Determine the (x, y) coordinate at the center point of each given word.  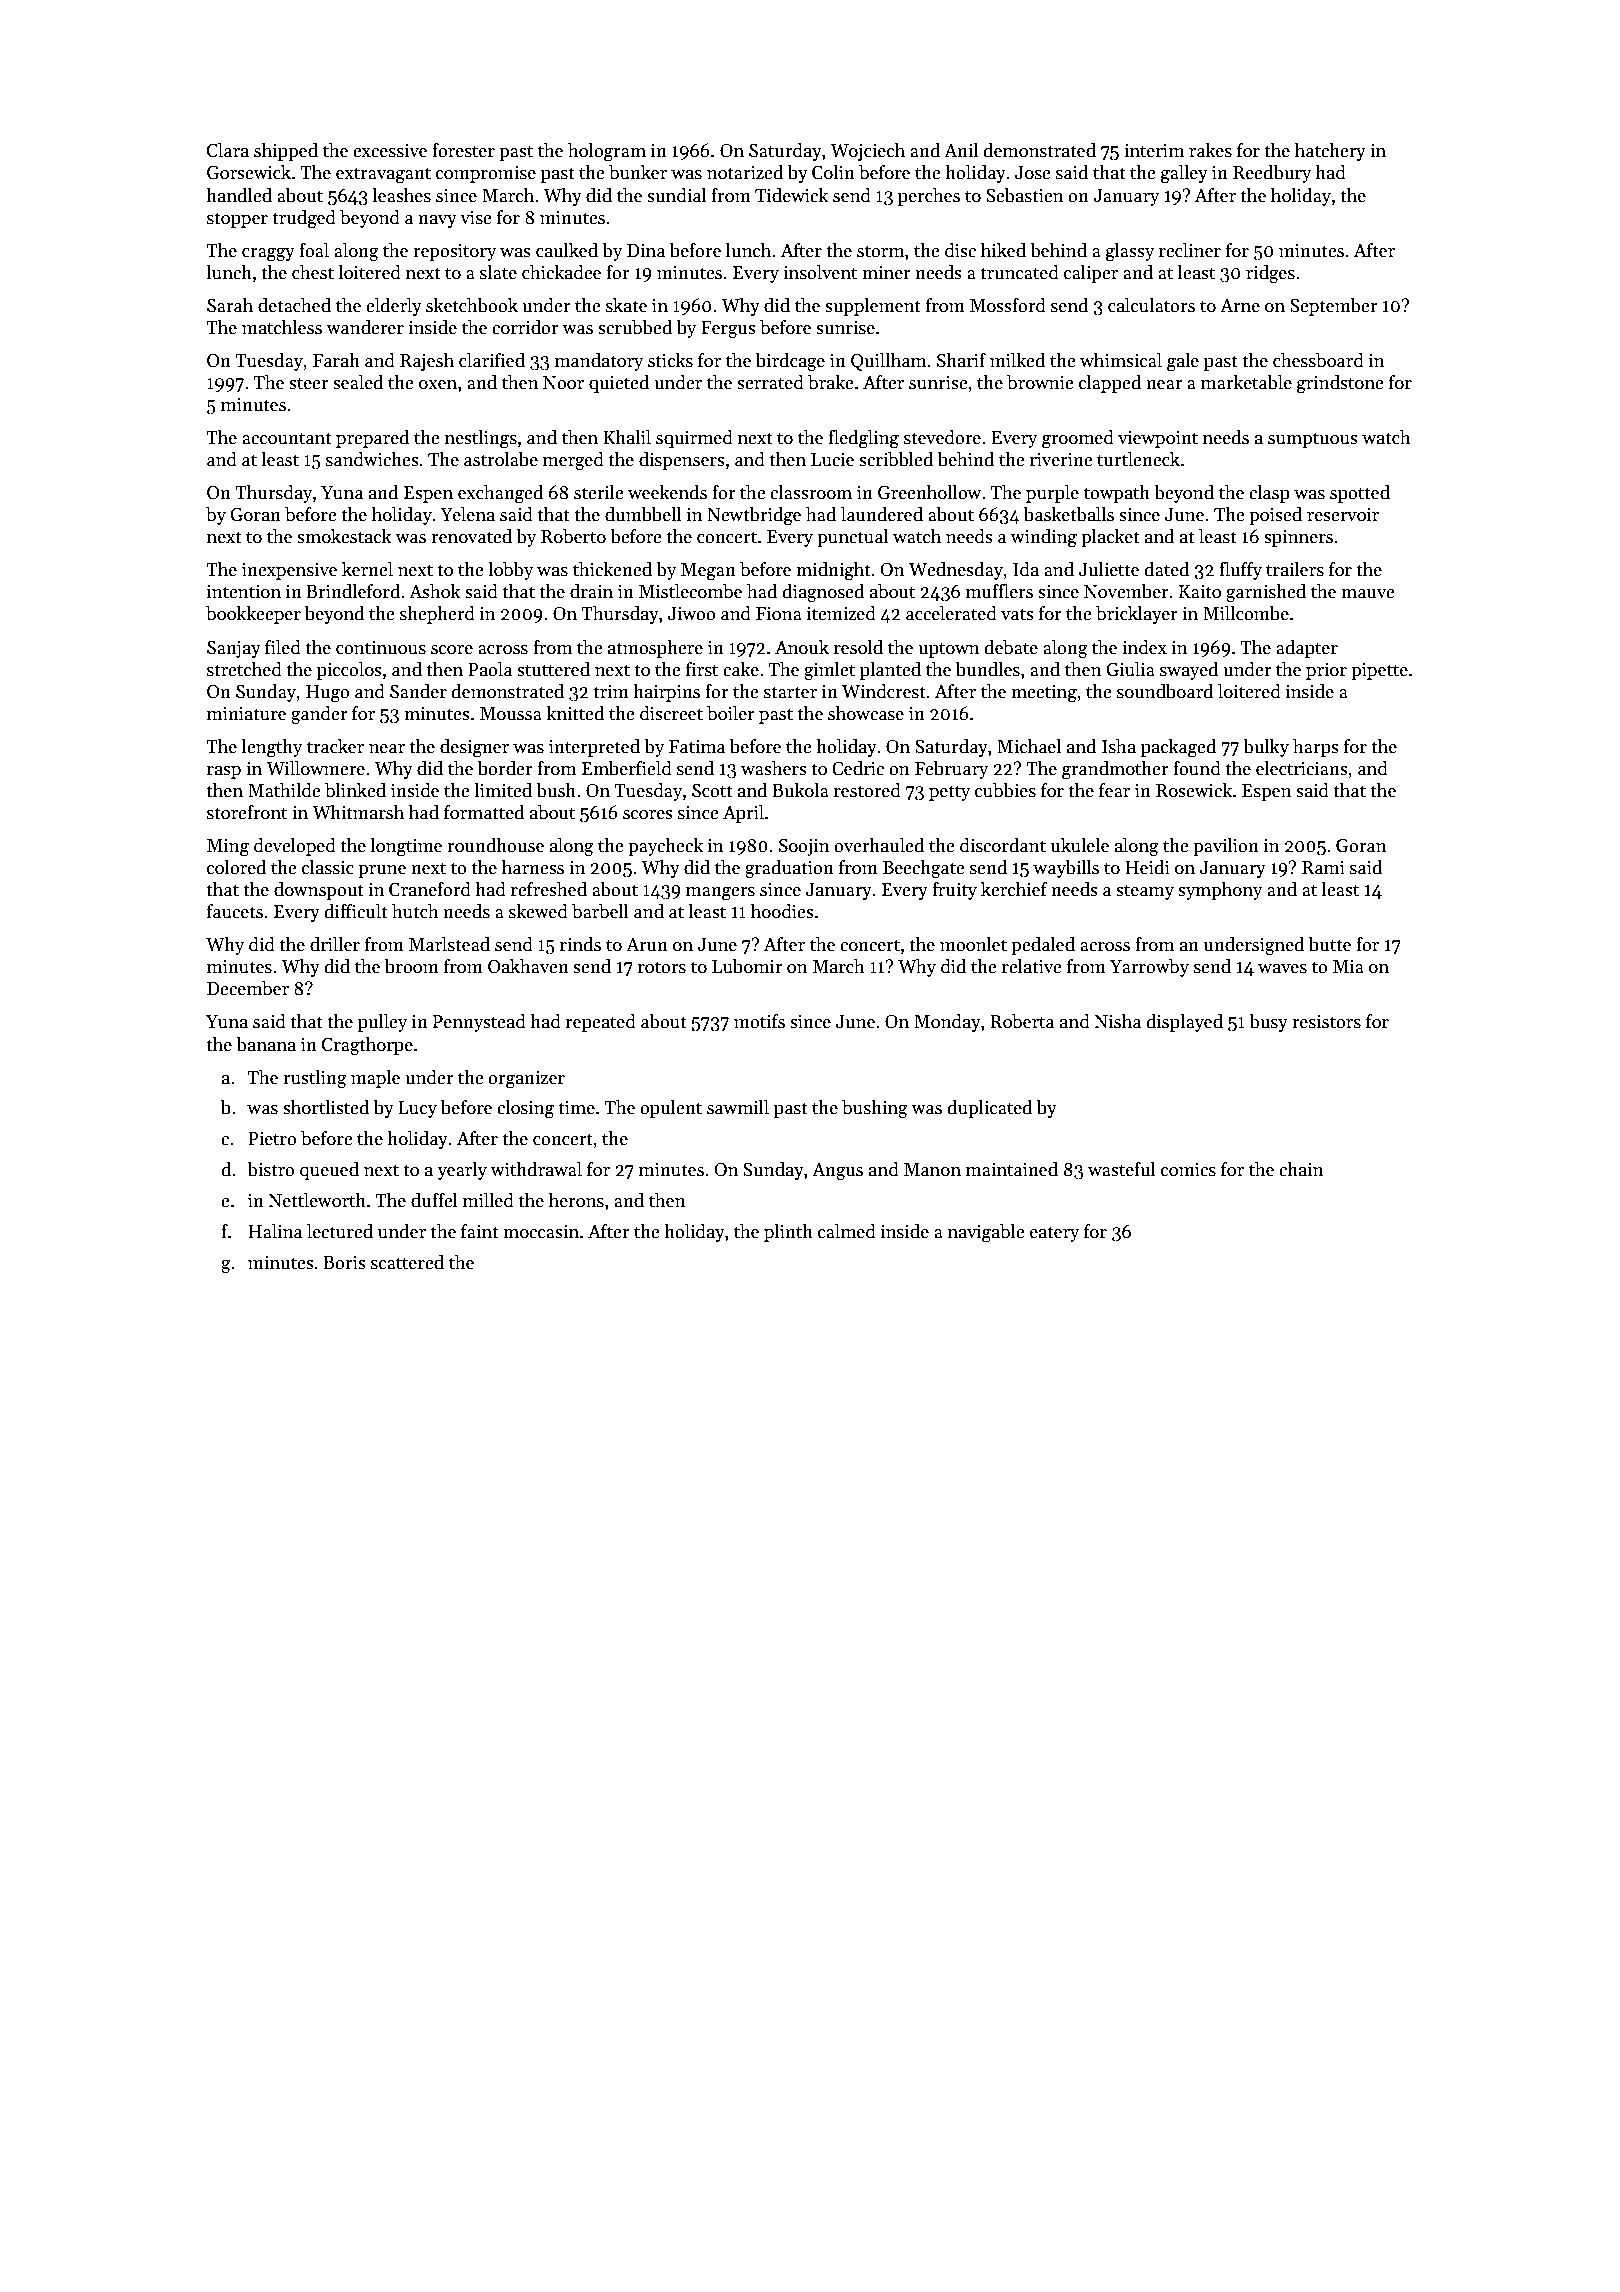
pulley (382, 1023)
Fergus (728, 330)
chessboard (1318, 360)
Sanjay (234, 649)
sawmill (738, 1107)
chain (1301, 1169)
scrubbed (635, 327)
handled (239, 195)
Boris (344, 1263)
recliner (1190, 250)
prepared (372, 439)
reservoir (1343, 515)
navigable (986, 1233)
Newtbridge (754, 516)
